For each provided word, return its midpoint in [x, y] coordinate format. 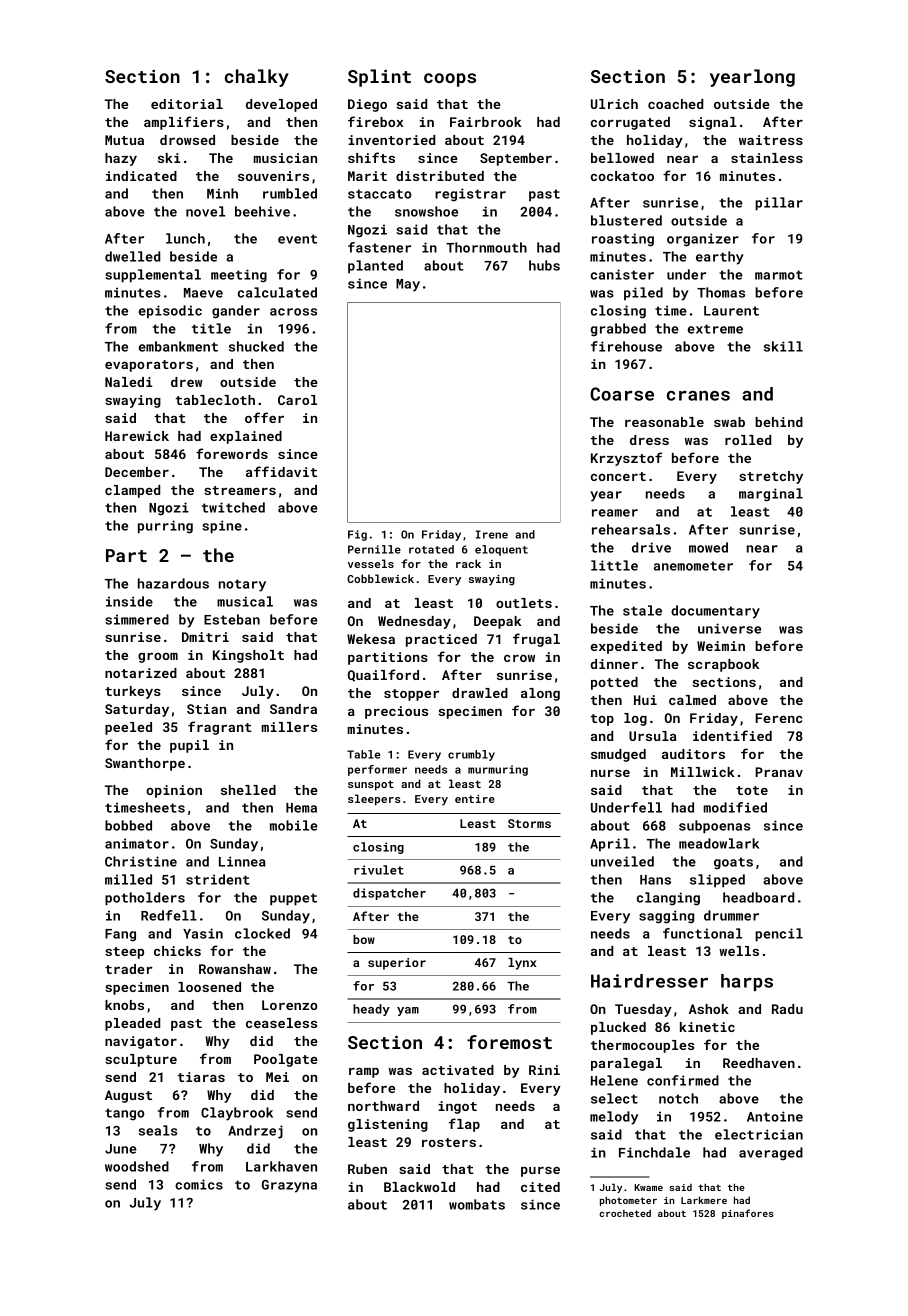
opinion [174, 791]
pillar [779, 203]
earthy [720, 258]
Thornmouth [486, 247]
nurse [610, 773]
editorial [187, 104]
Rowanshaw [235, 969]
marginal [771, 495]
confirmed [683, 1080]
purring [165, 527]
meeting [239, 276]
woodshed [137, 1166]
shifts [371, 157]
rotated [431, 549]
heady [371, 1010]
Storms [529, 823]
